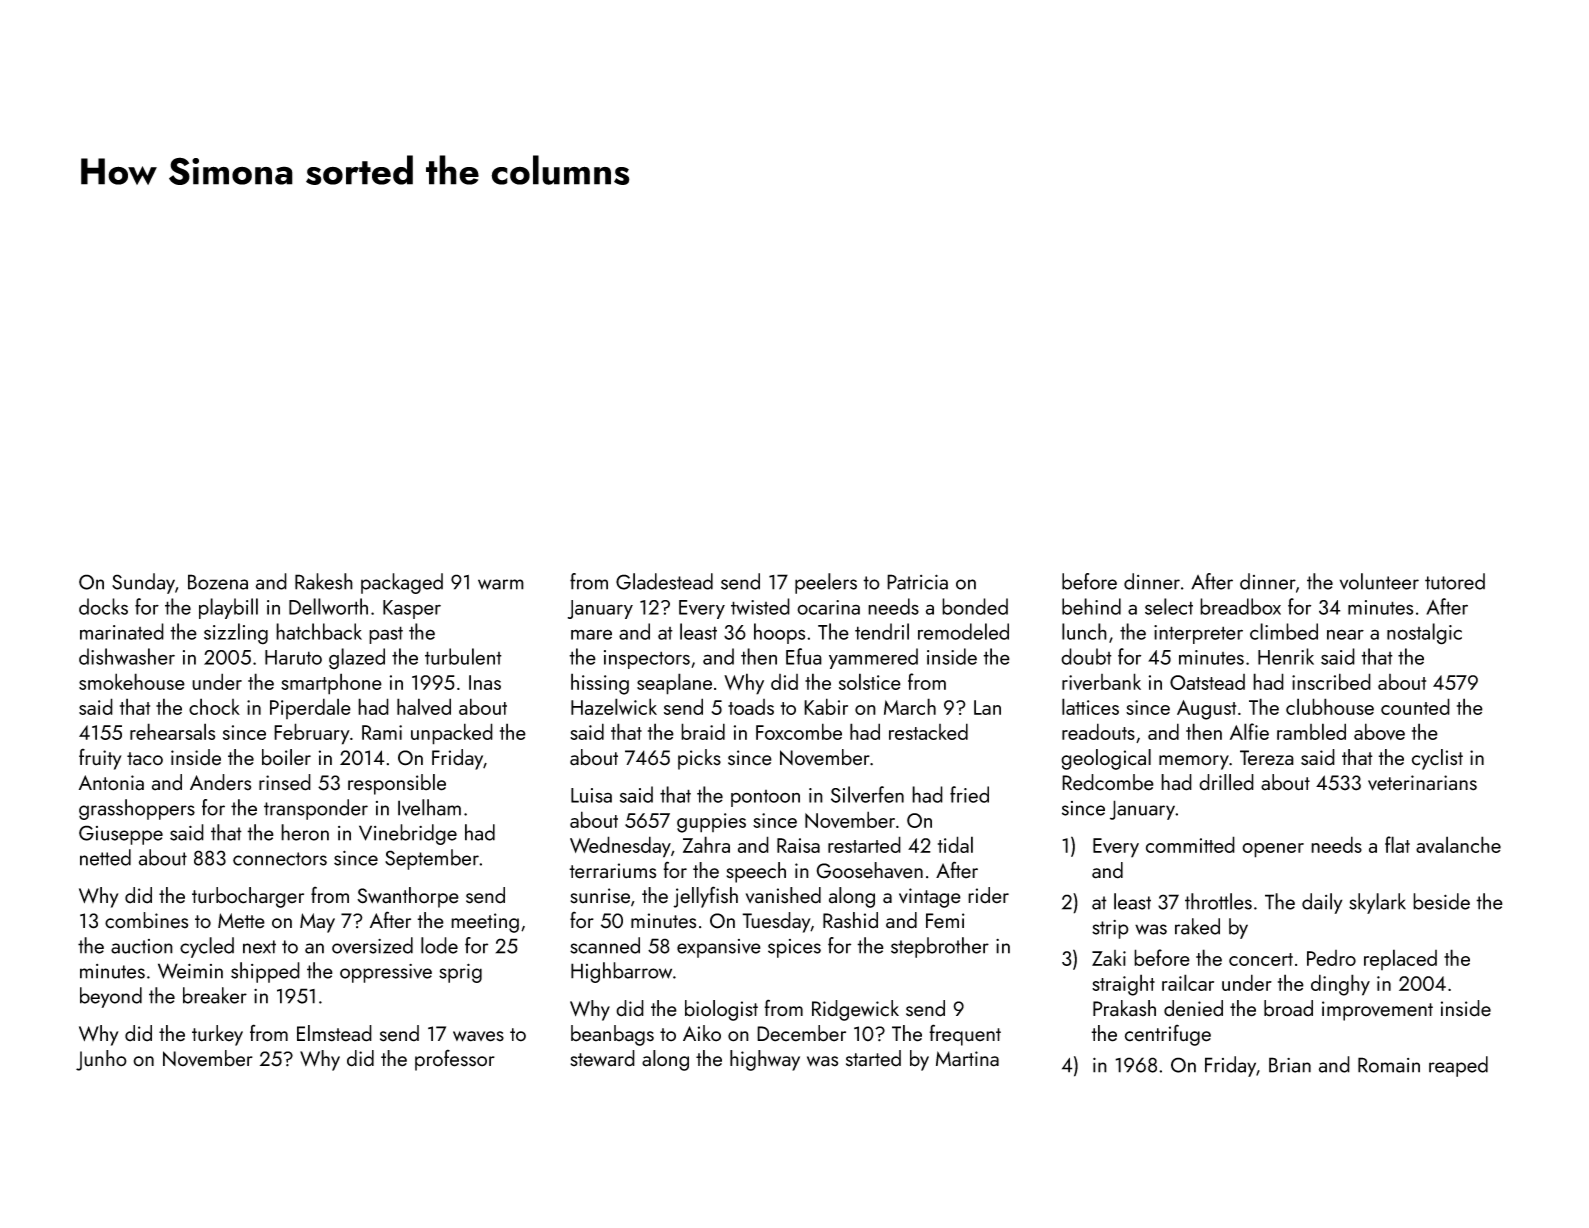  Describe the element at coordinates (765, 1060) in the document. I see `highway` at that location.
